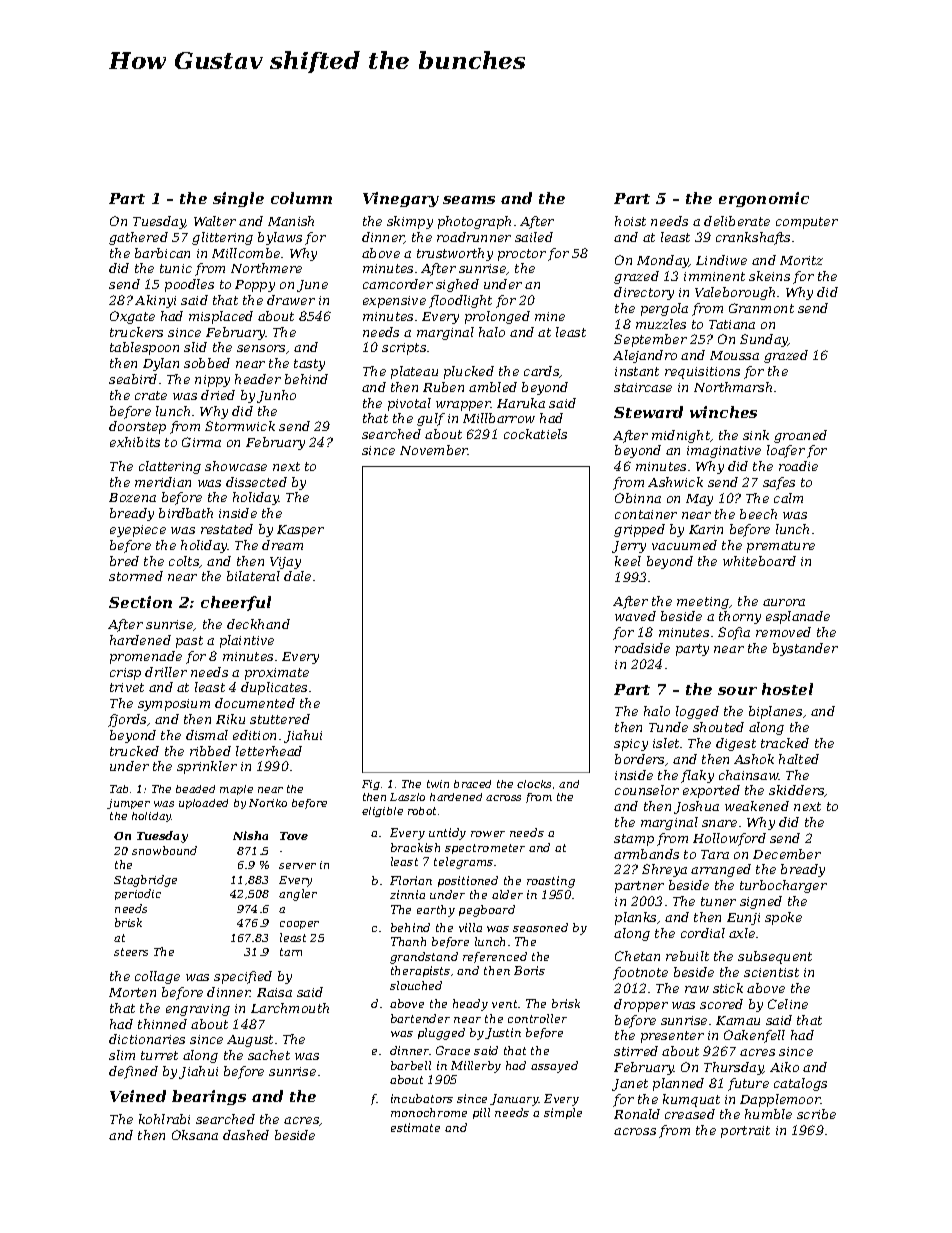 The height and width of the screenshot is (1233, 952). What do you see at coordinates (215, 221) in the screenshot?
I see `Walter` at bounding box center [215, 221].
